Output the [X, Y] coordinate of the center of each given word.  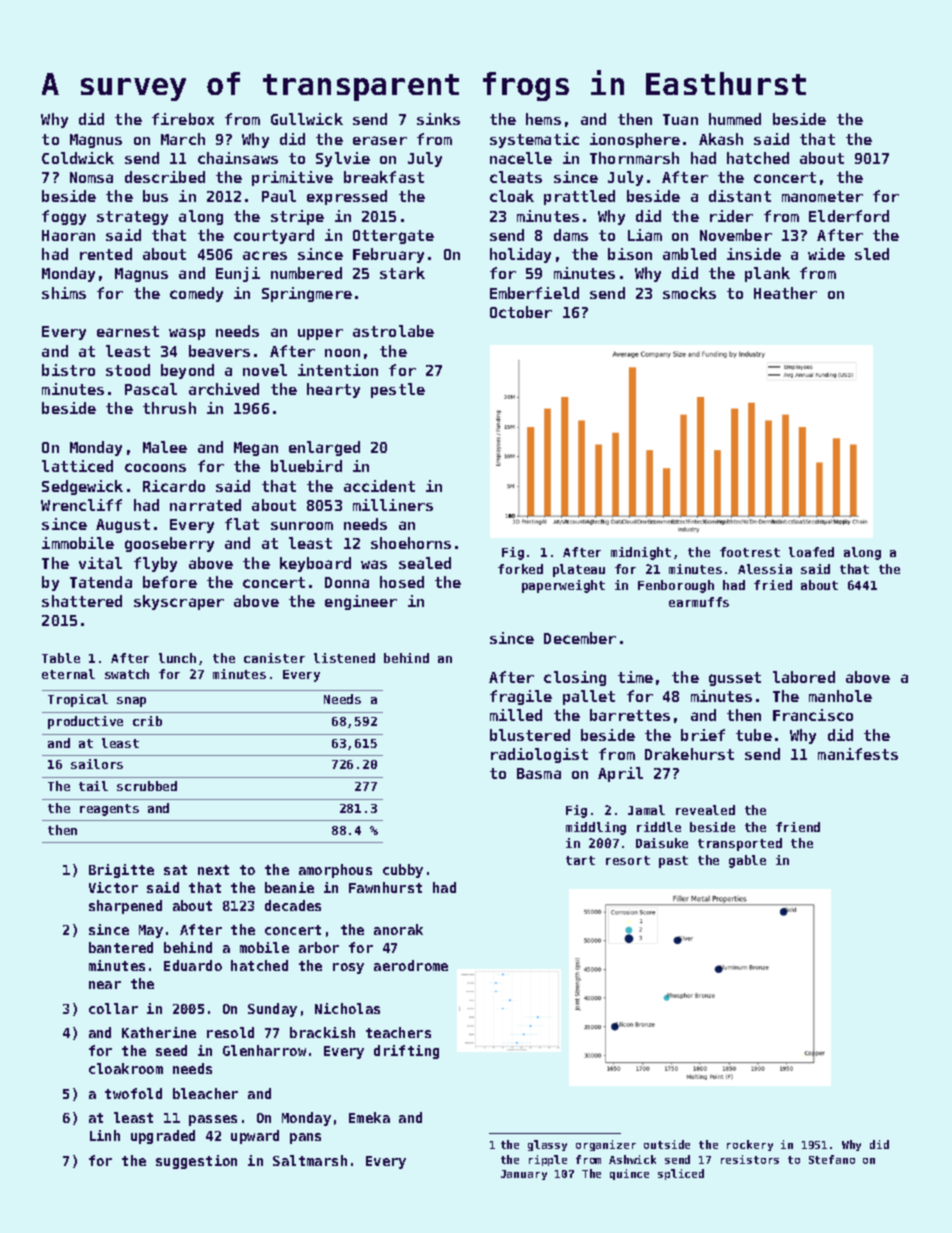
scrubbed [147, 786]
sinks [438, 119]
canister [274, 658]
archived [224, 389]
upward [255, 1137]
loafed [811, 552]
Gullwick [307, 119]
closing [575, 678]
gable [747, 861]
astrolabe [393, 331]
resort [628, 860]
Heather [785, 293]
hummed [735, 119]
